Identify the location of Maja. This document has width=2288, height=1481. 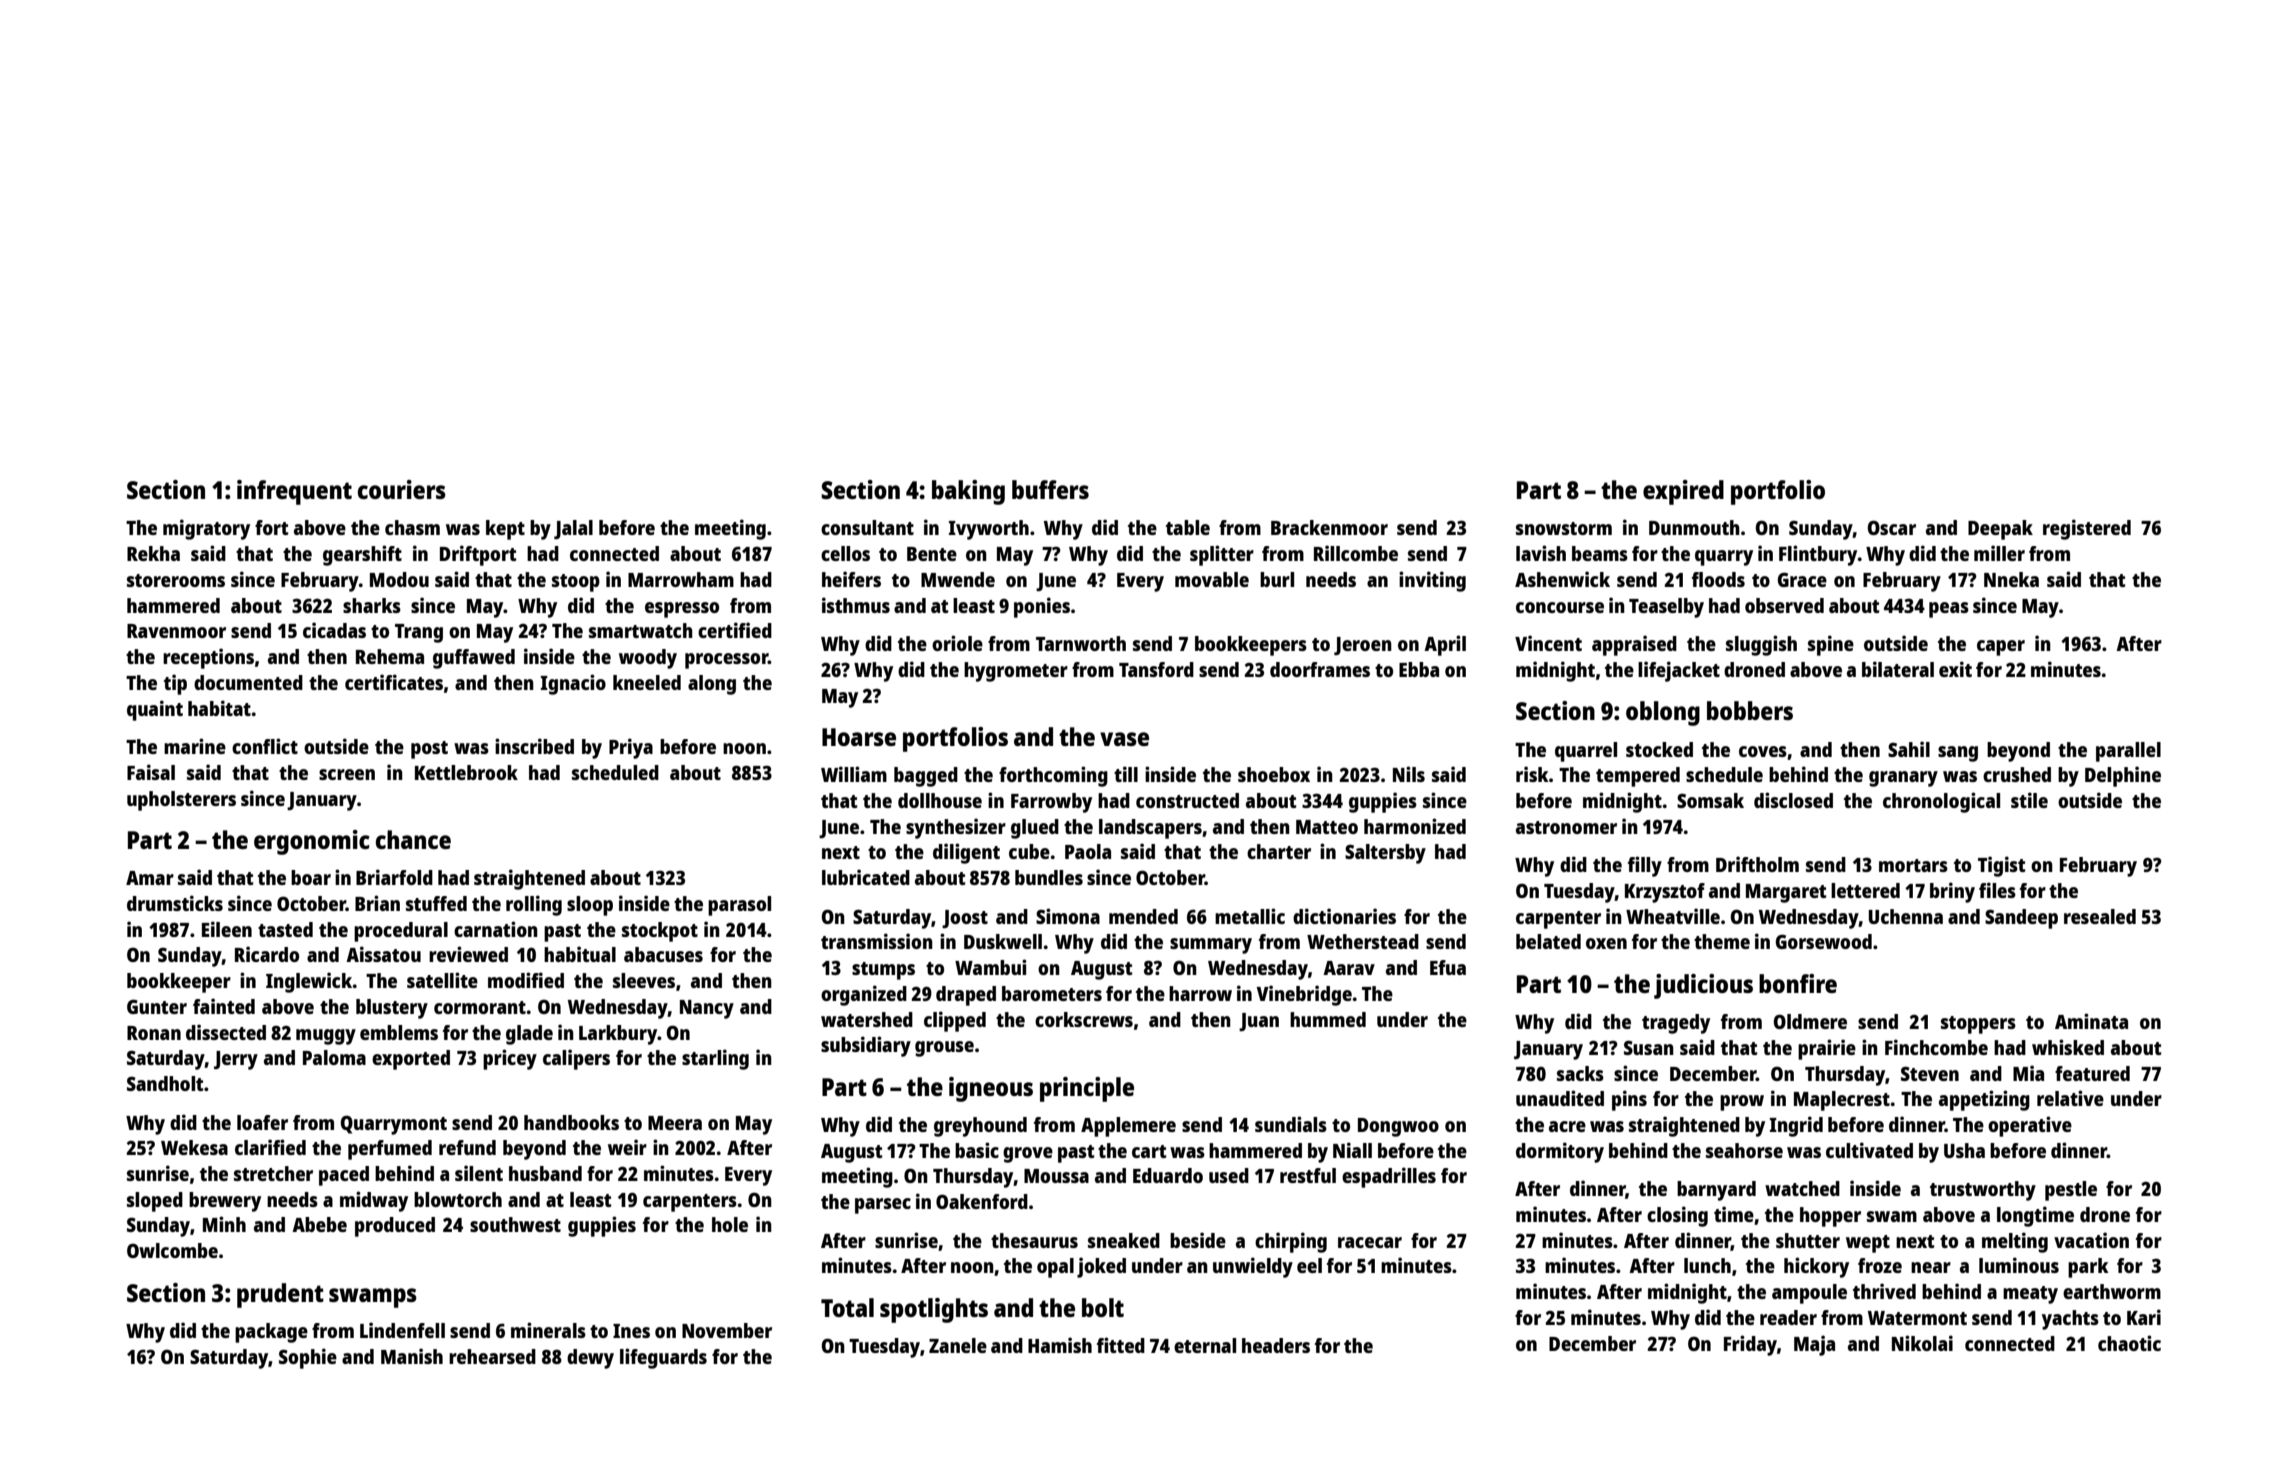
(1814, 1345).
